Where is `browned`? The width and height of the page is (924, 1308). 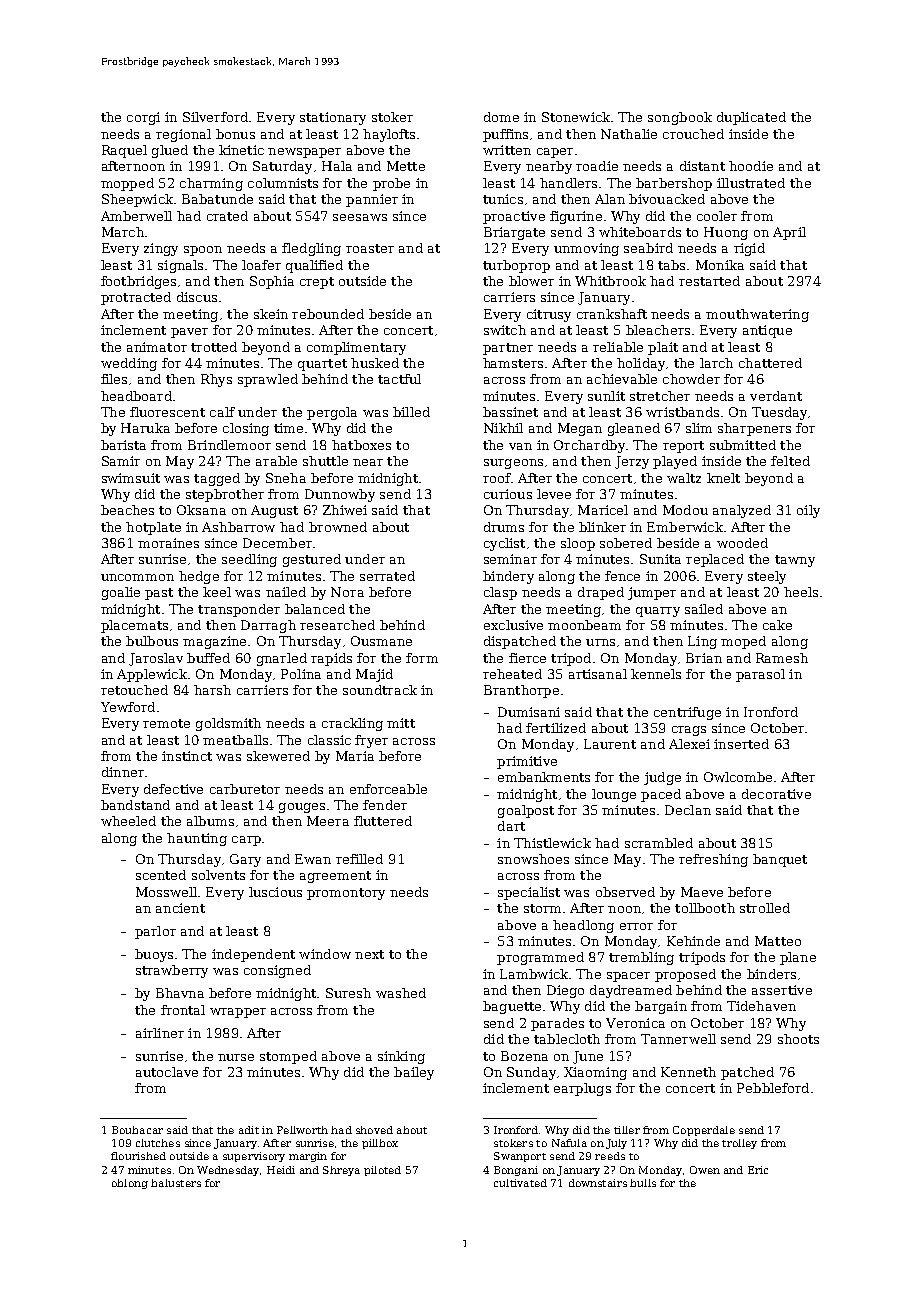 browned is located at coordinates (338, 527).
